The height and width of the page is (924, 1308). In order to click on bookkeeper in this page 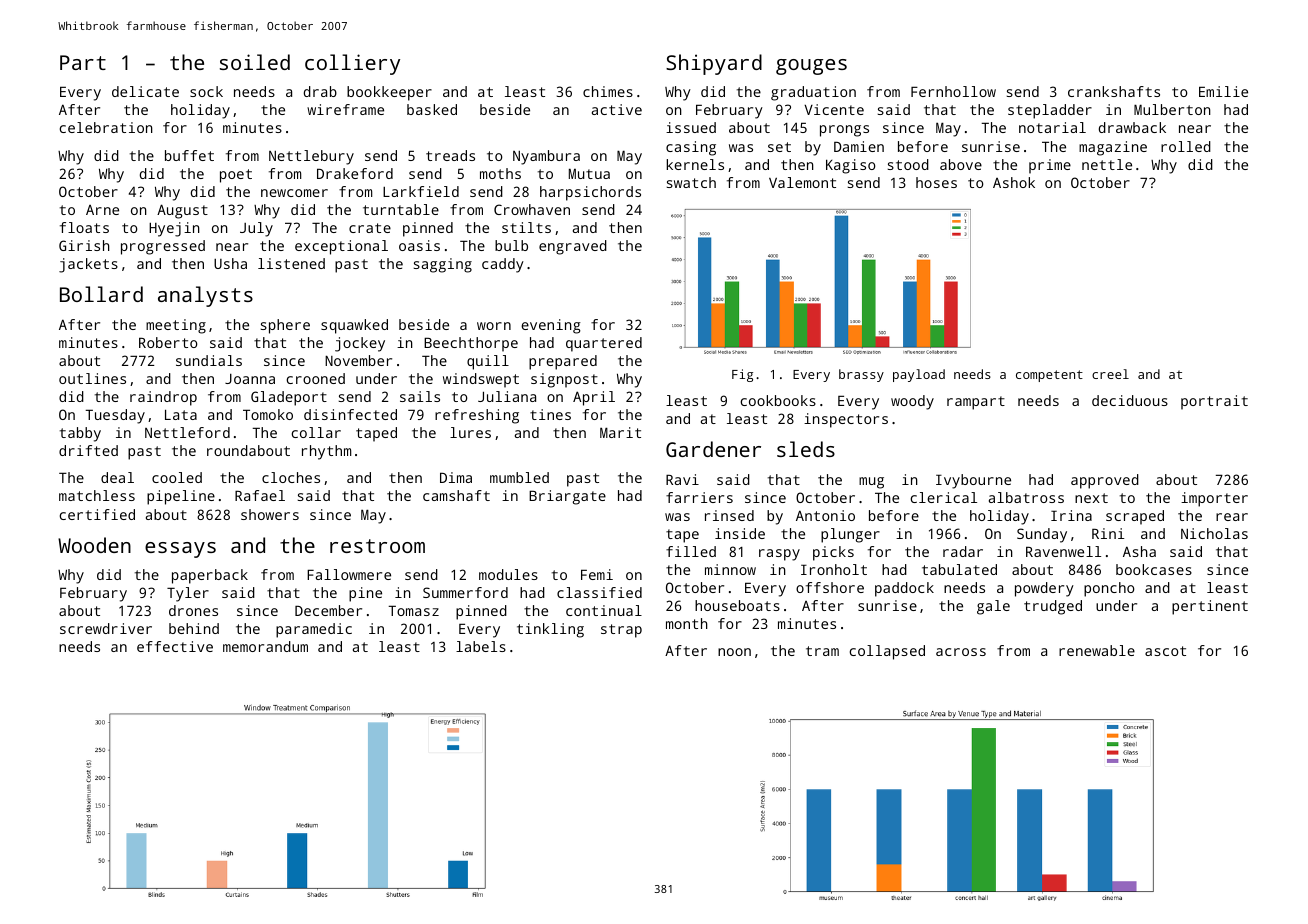, I will do `click(389, 93)`.
